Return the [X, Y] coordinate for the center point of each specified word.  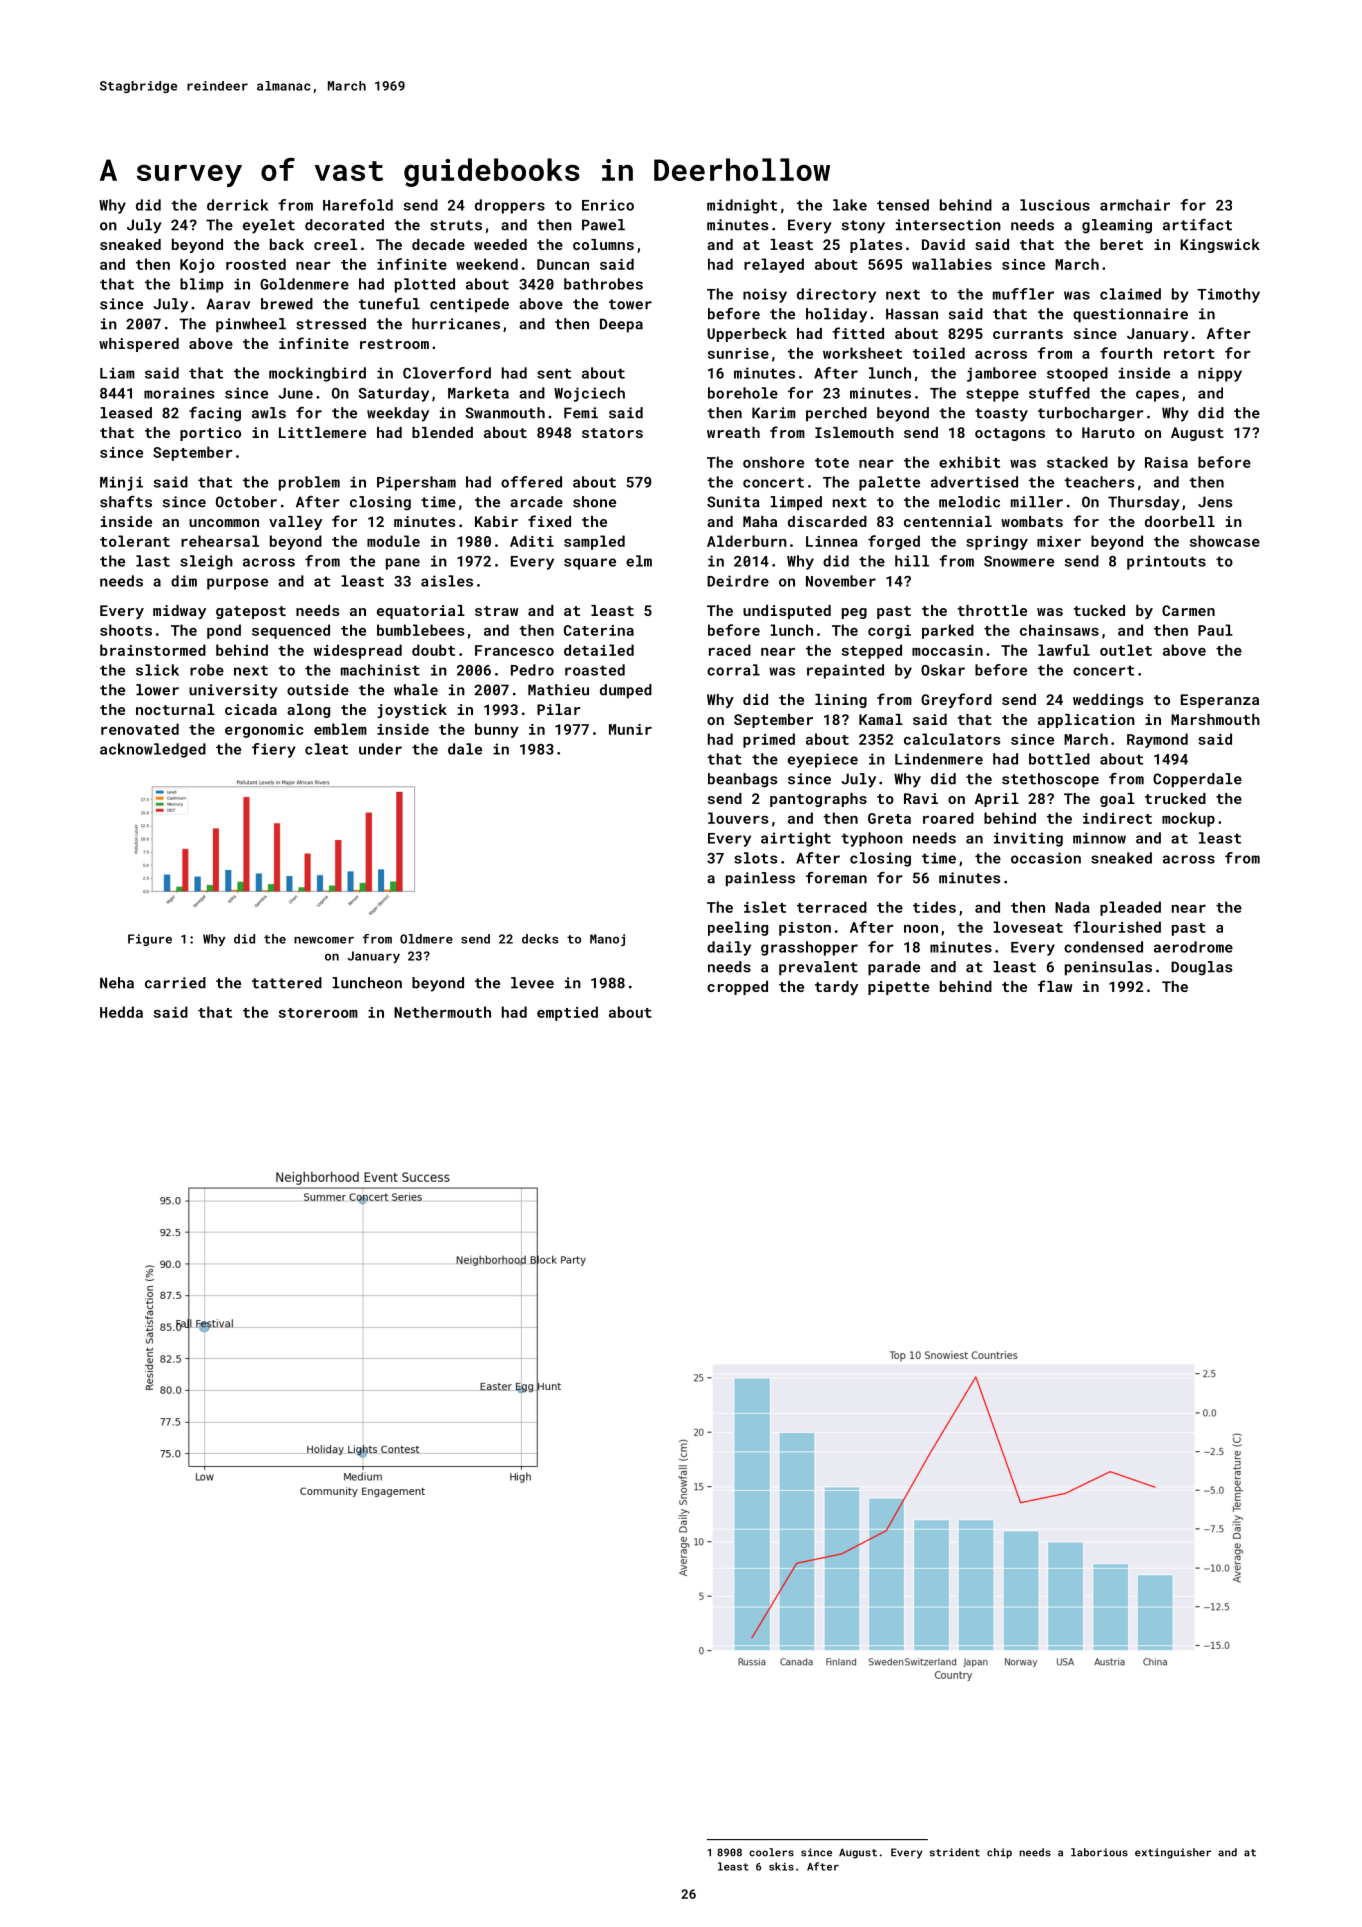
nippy [1220, 374]
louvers [738, 818]
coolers [771, 1852]
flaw [1055, 986]
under [380, 749]
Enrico [608, 205]
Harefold [358, 205]
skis [781, 1866]
